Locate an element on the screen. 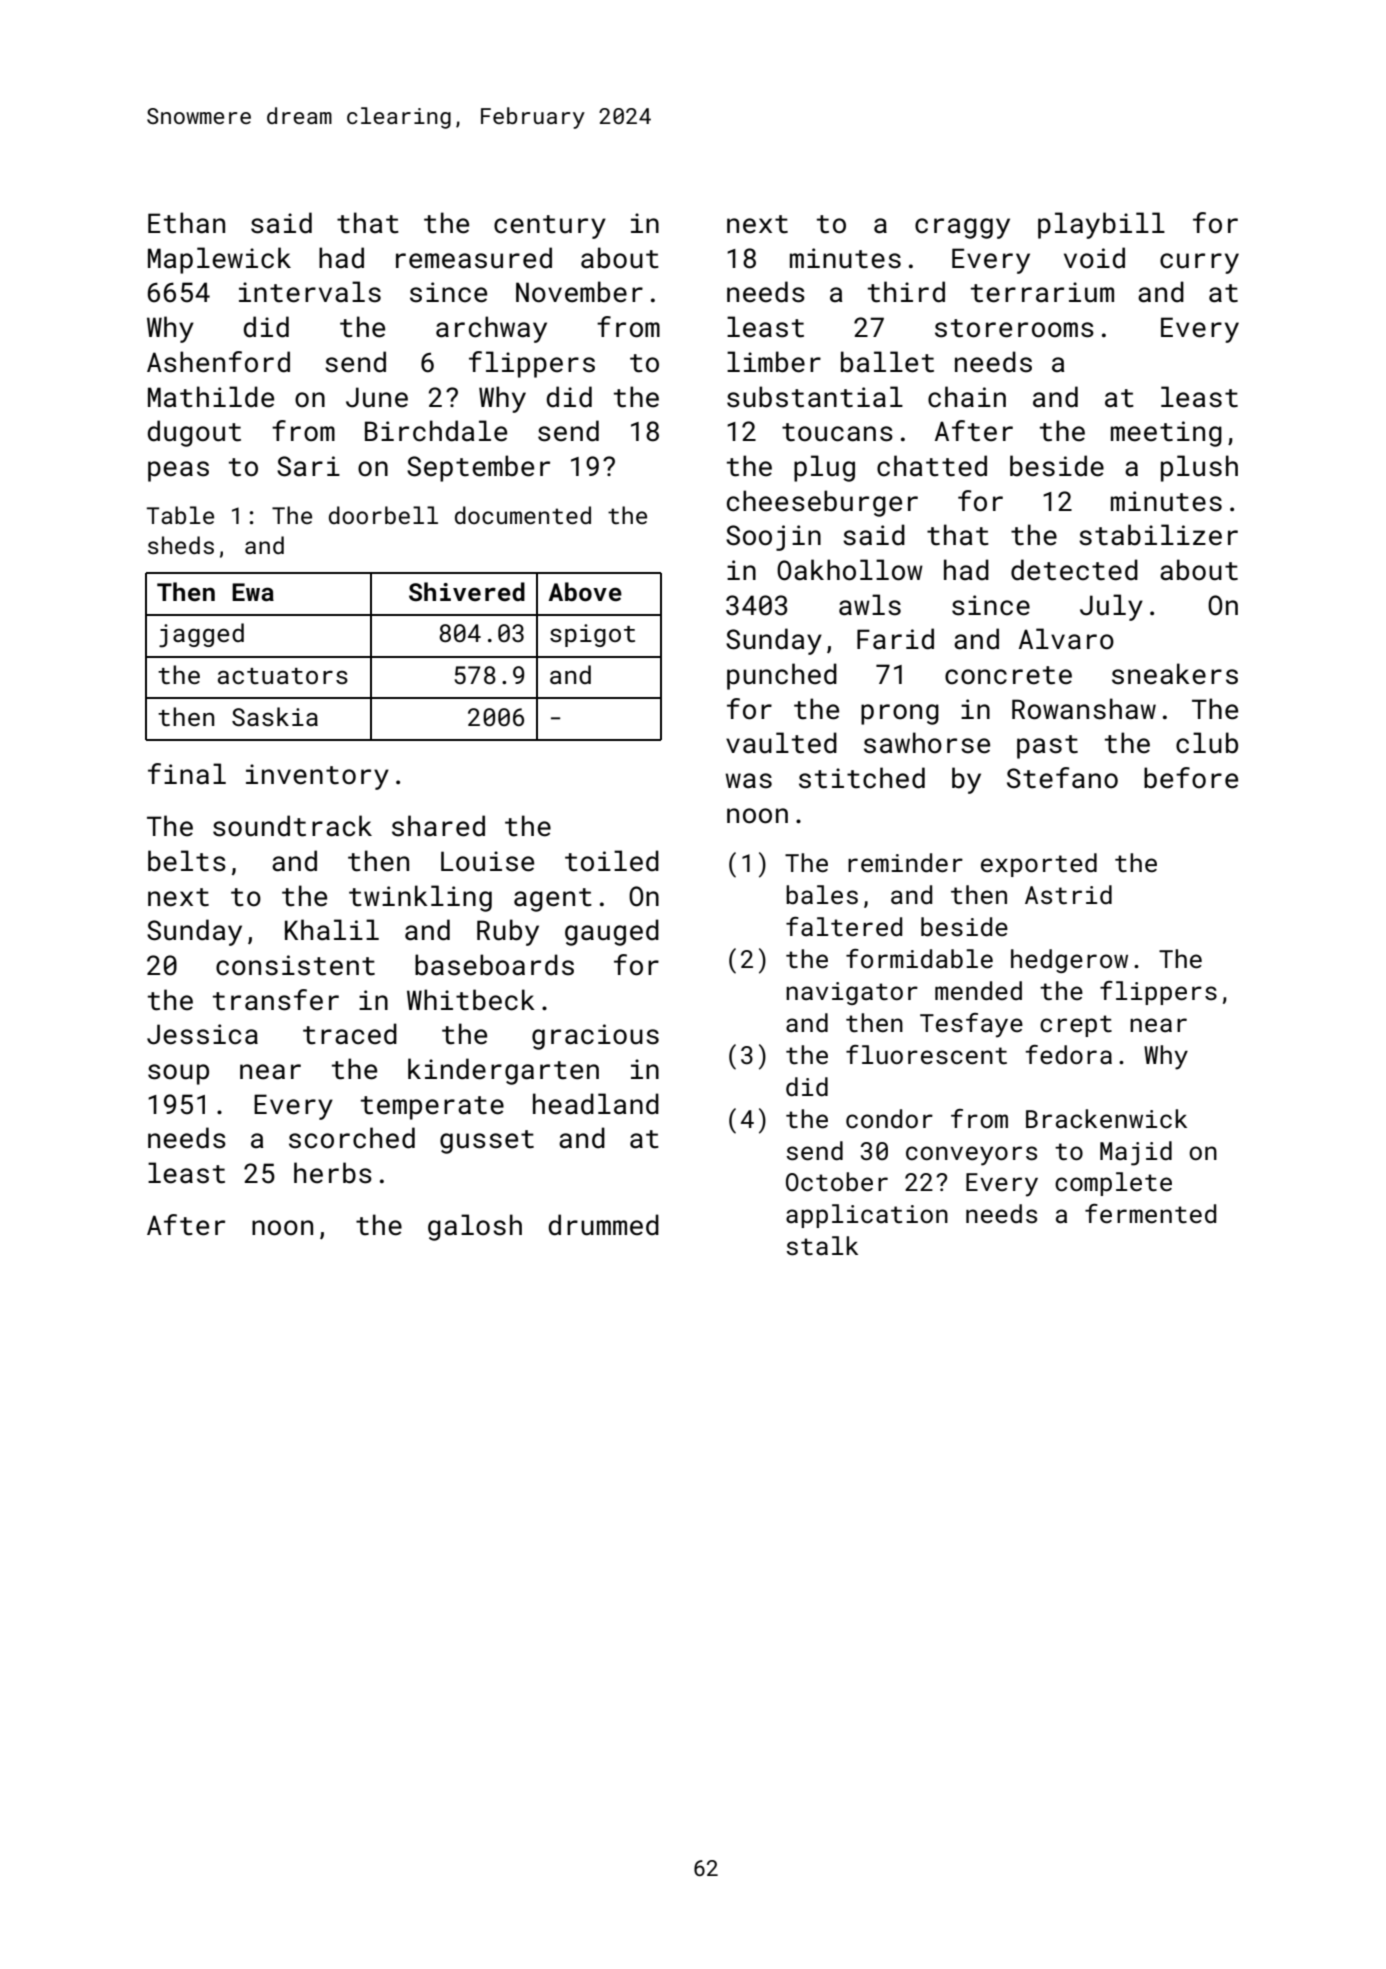 Image resolution: width=1386 pixels, height=1969 pixels. fedora is located at coordinates (1069, 1054).
